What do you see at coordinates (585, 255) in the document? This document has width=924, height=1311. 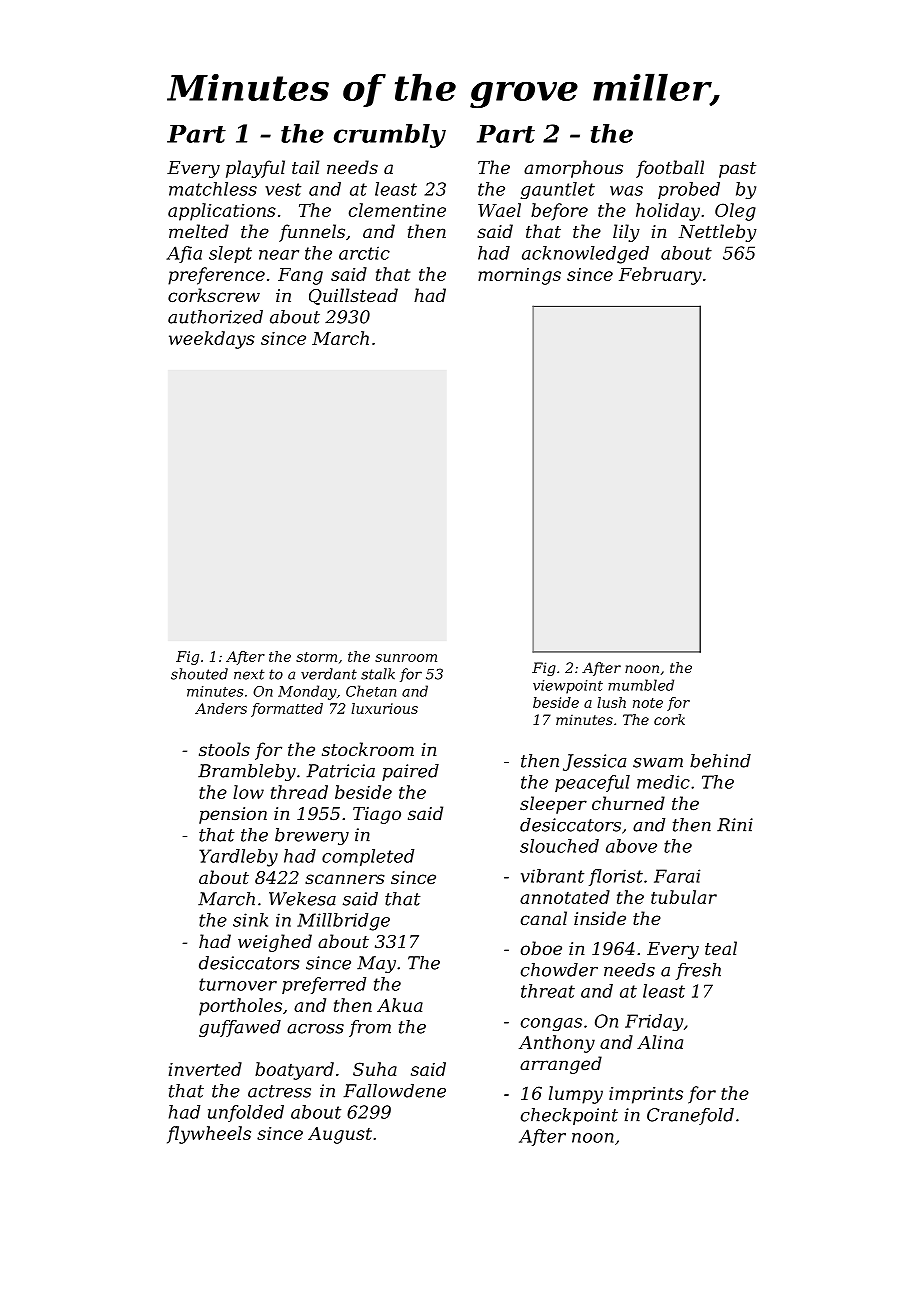 I see `acknowledged` at bounding box center [585, 255].
